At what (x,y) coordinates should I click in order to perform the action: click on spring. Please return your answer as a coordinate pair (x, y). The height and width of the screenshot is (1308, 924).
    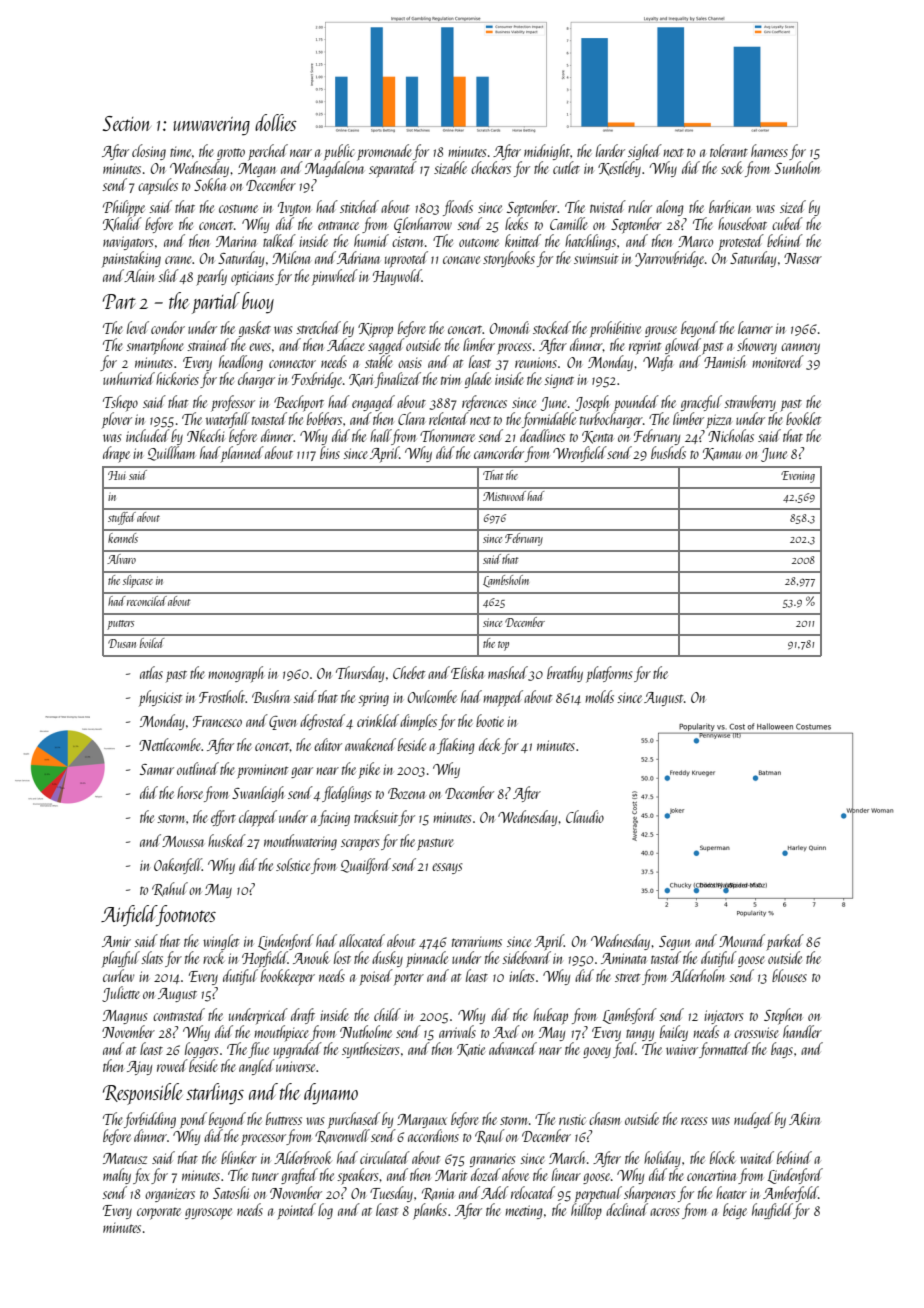
    Looking at the image, I should click on (373, 700).
